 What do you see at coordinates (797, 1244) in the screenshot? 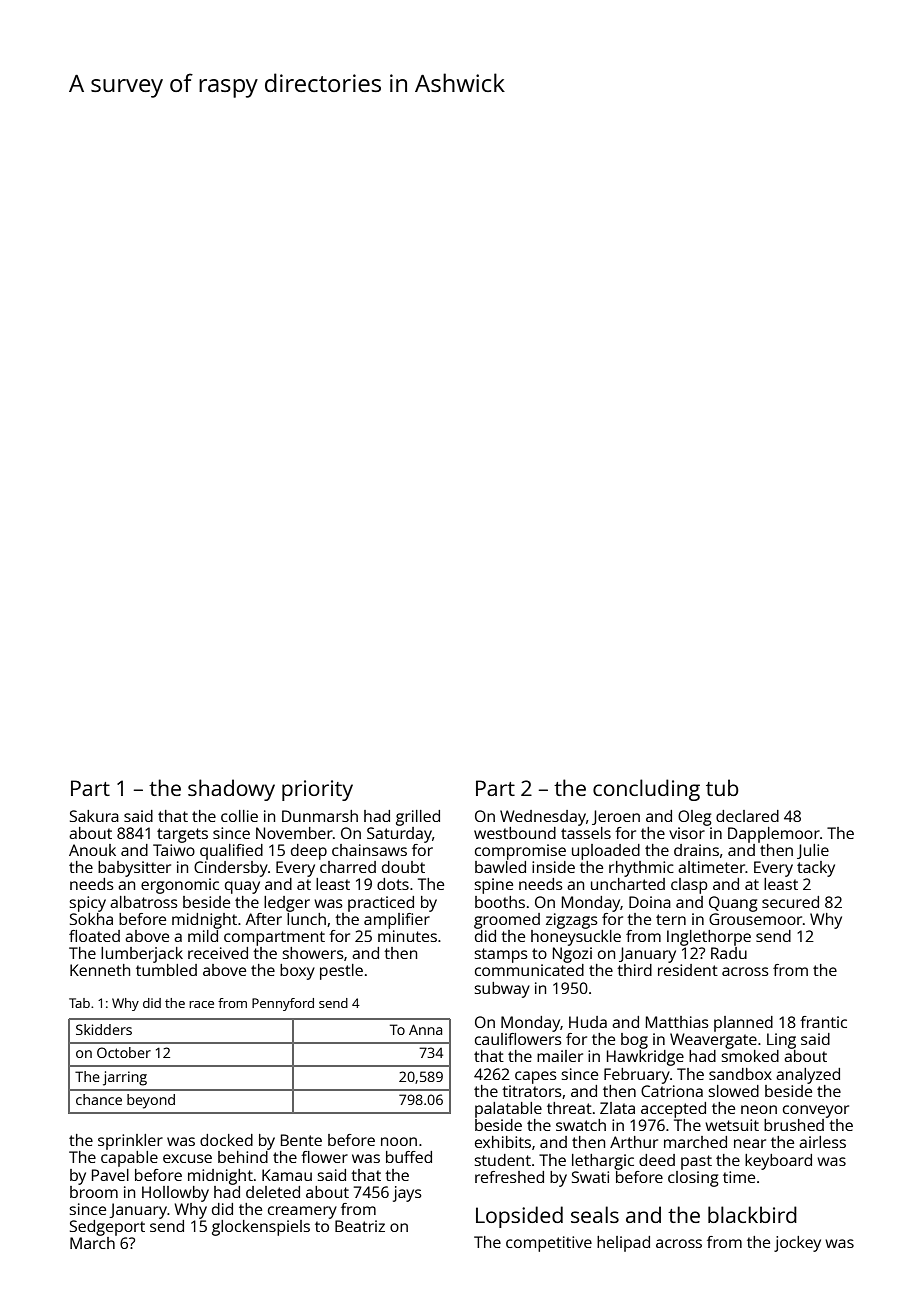
I see `jockey` at bounding box center [797, 1244].
